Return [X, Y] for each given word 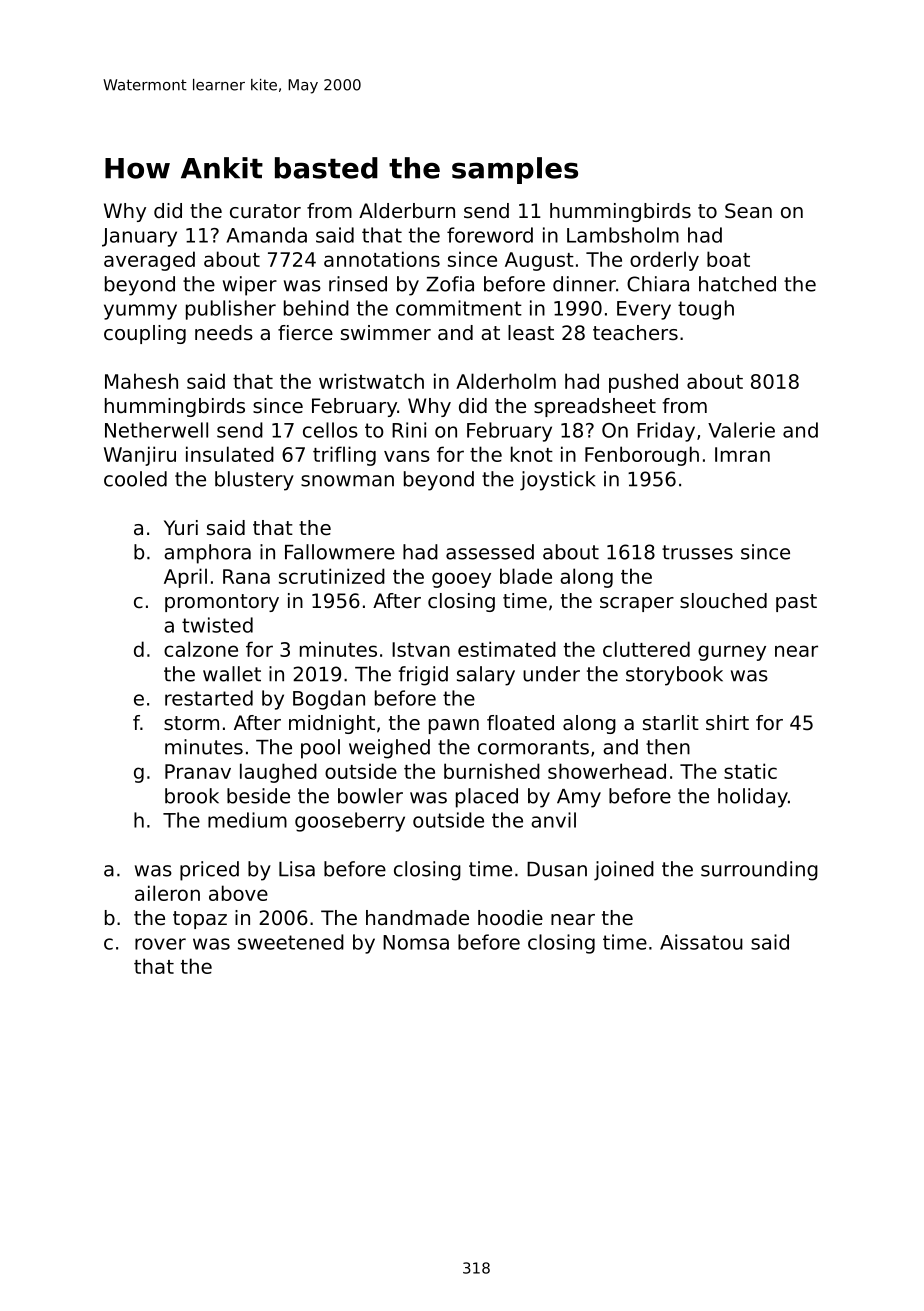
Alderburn [407, 211]
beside [258, 796]
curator [265, 211]
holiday [753, 798]
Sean [748, 211]
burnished [492, 771]
